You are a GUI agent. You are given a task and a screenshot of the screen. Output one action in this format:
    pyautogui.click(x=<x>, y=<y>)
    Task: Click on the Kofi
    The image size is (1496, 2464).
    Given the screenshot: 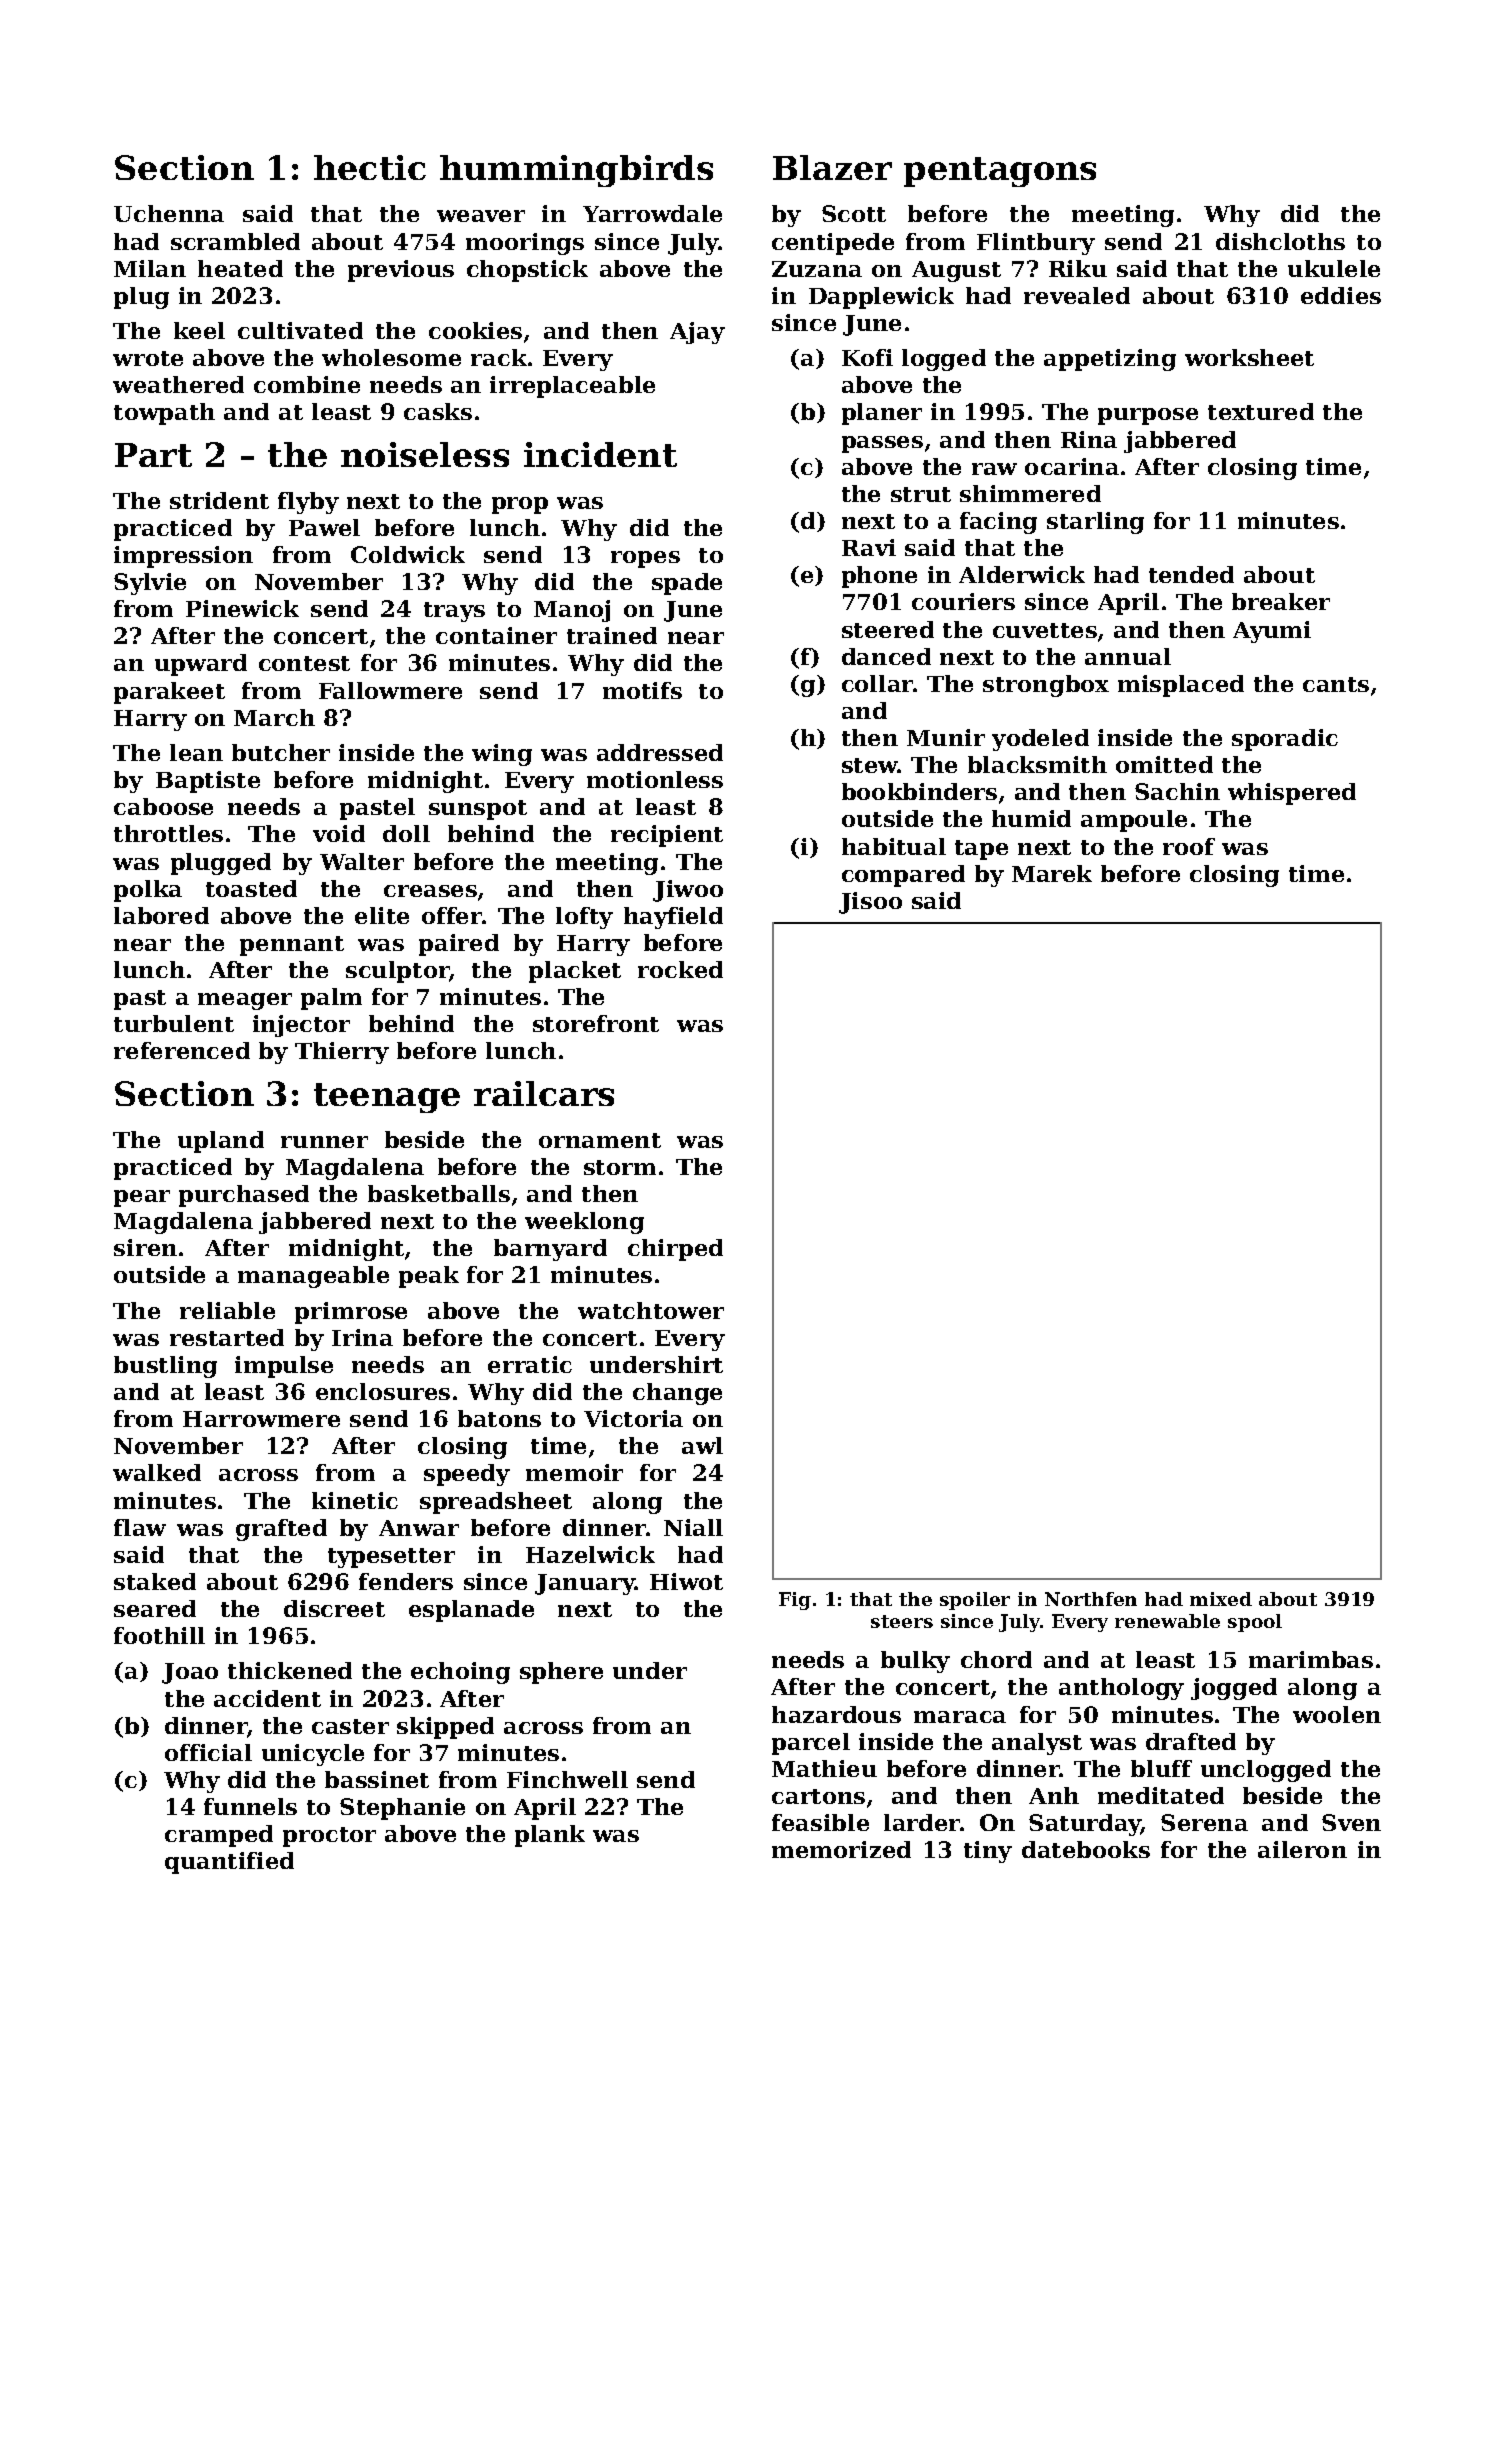 What is the action you would take?
    pyautogui.click(x=867, y=357)
